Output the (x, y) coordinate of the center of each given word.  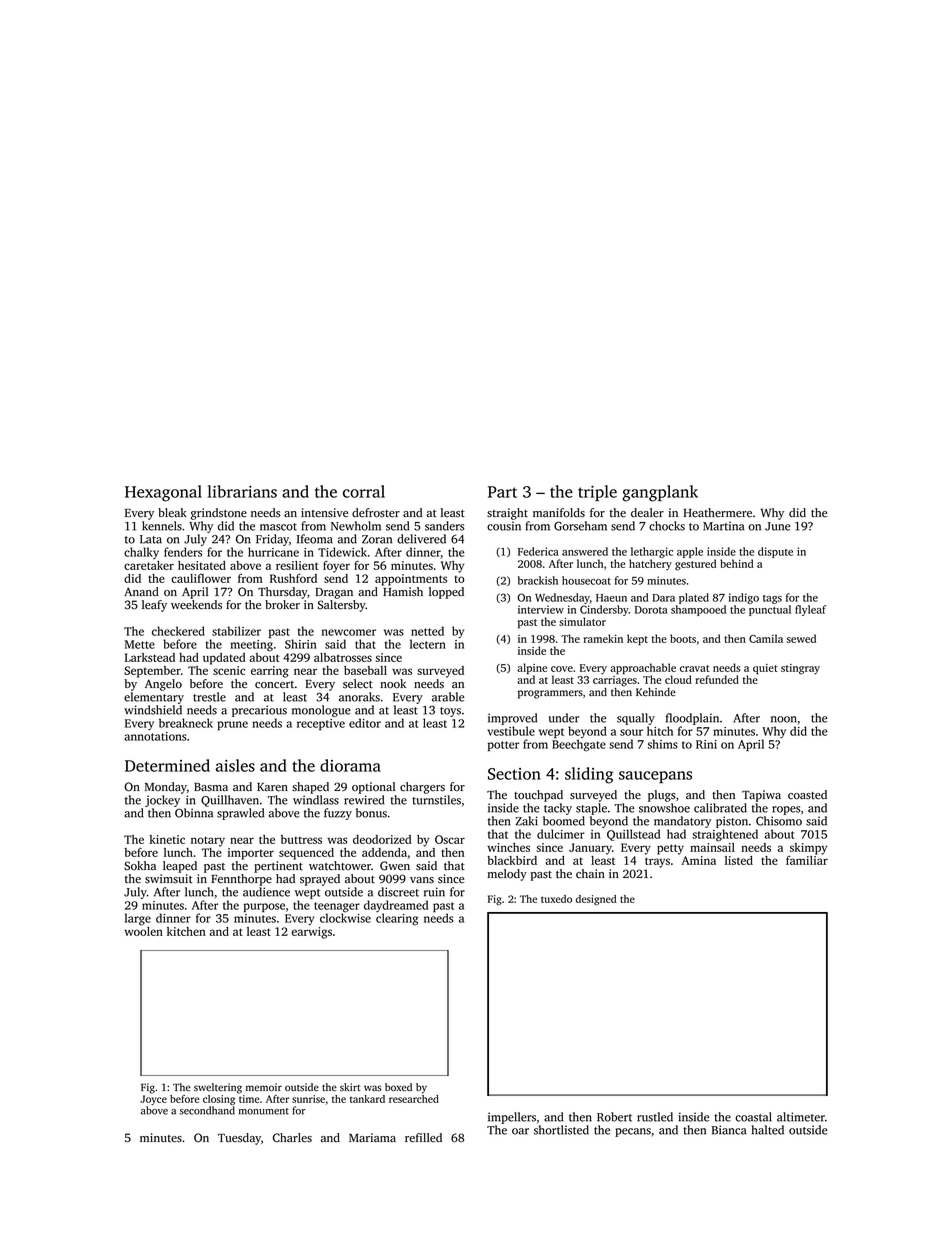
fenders (183, 552)
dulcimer (561, 834)
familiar (807, 860)
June (778, 526)
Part (502, 492)
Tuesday (239, 1139)
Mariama (372, 1137)
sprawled (240, 814)
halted (768, 1130)
